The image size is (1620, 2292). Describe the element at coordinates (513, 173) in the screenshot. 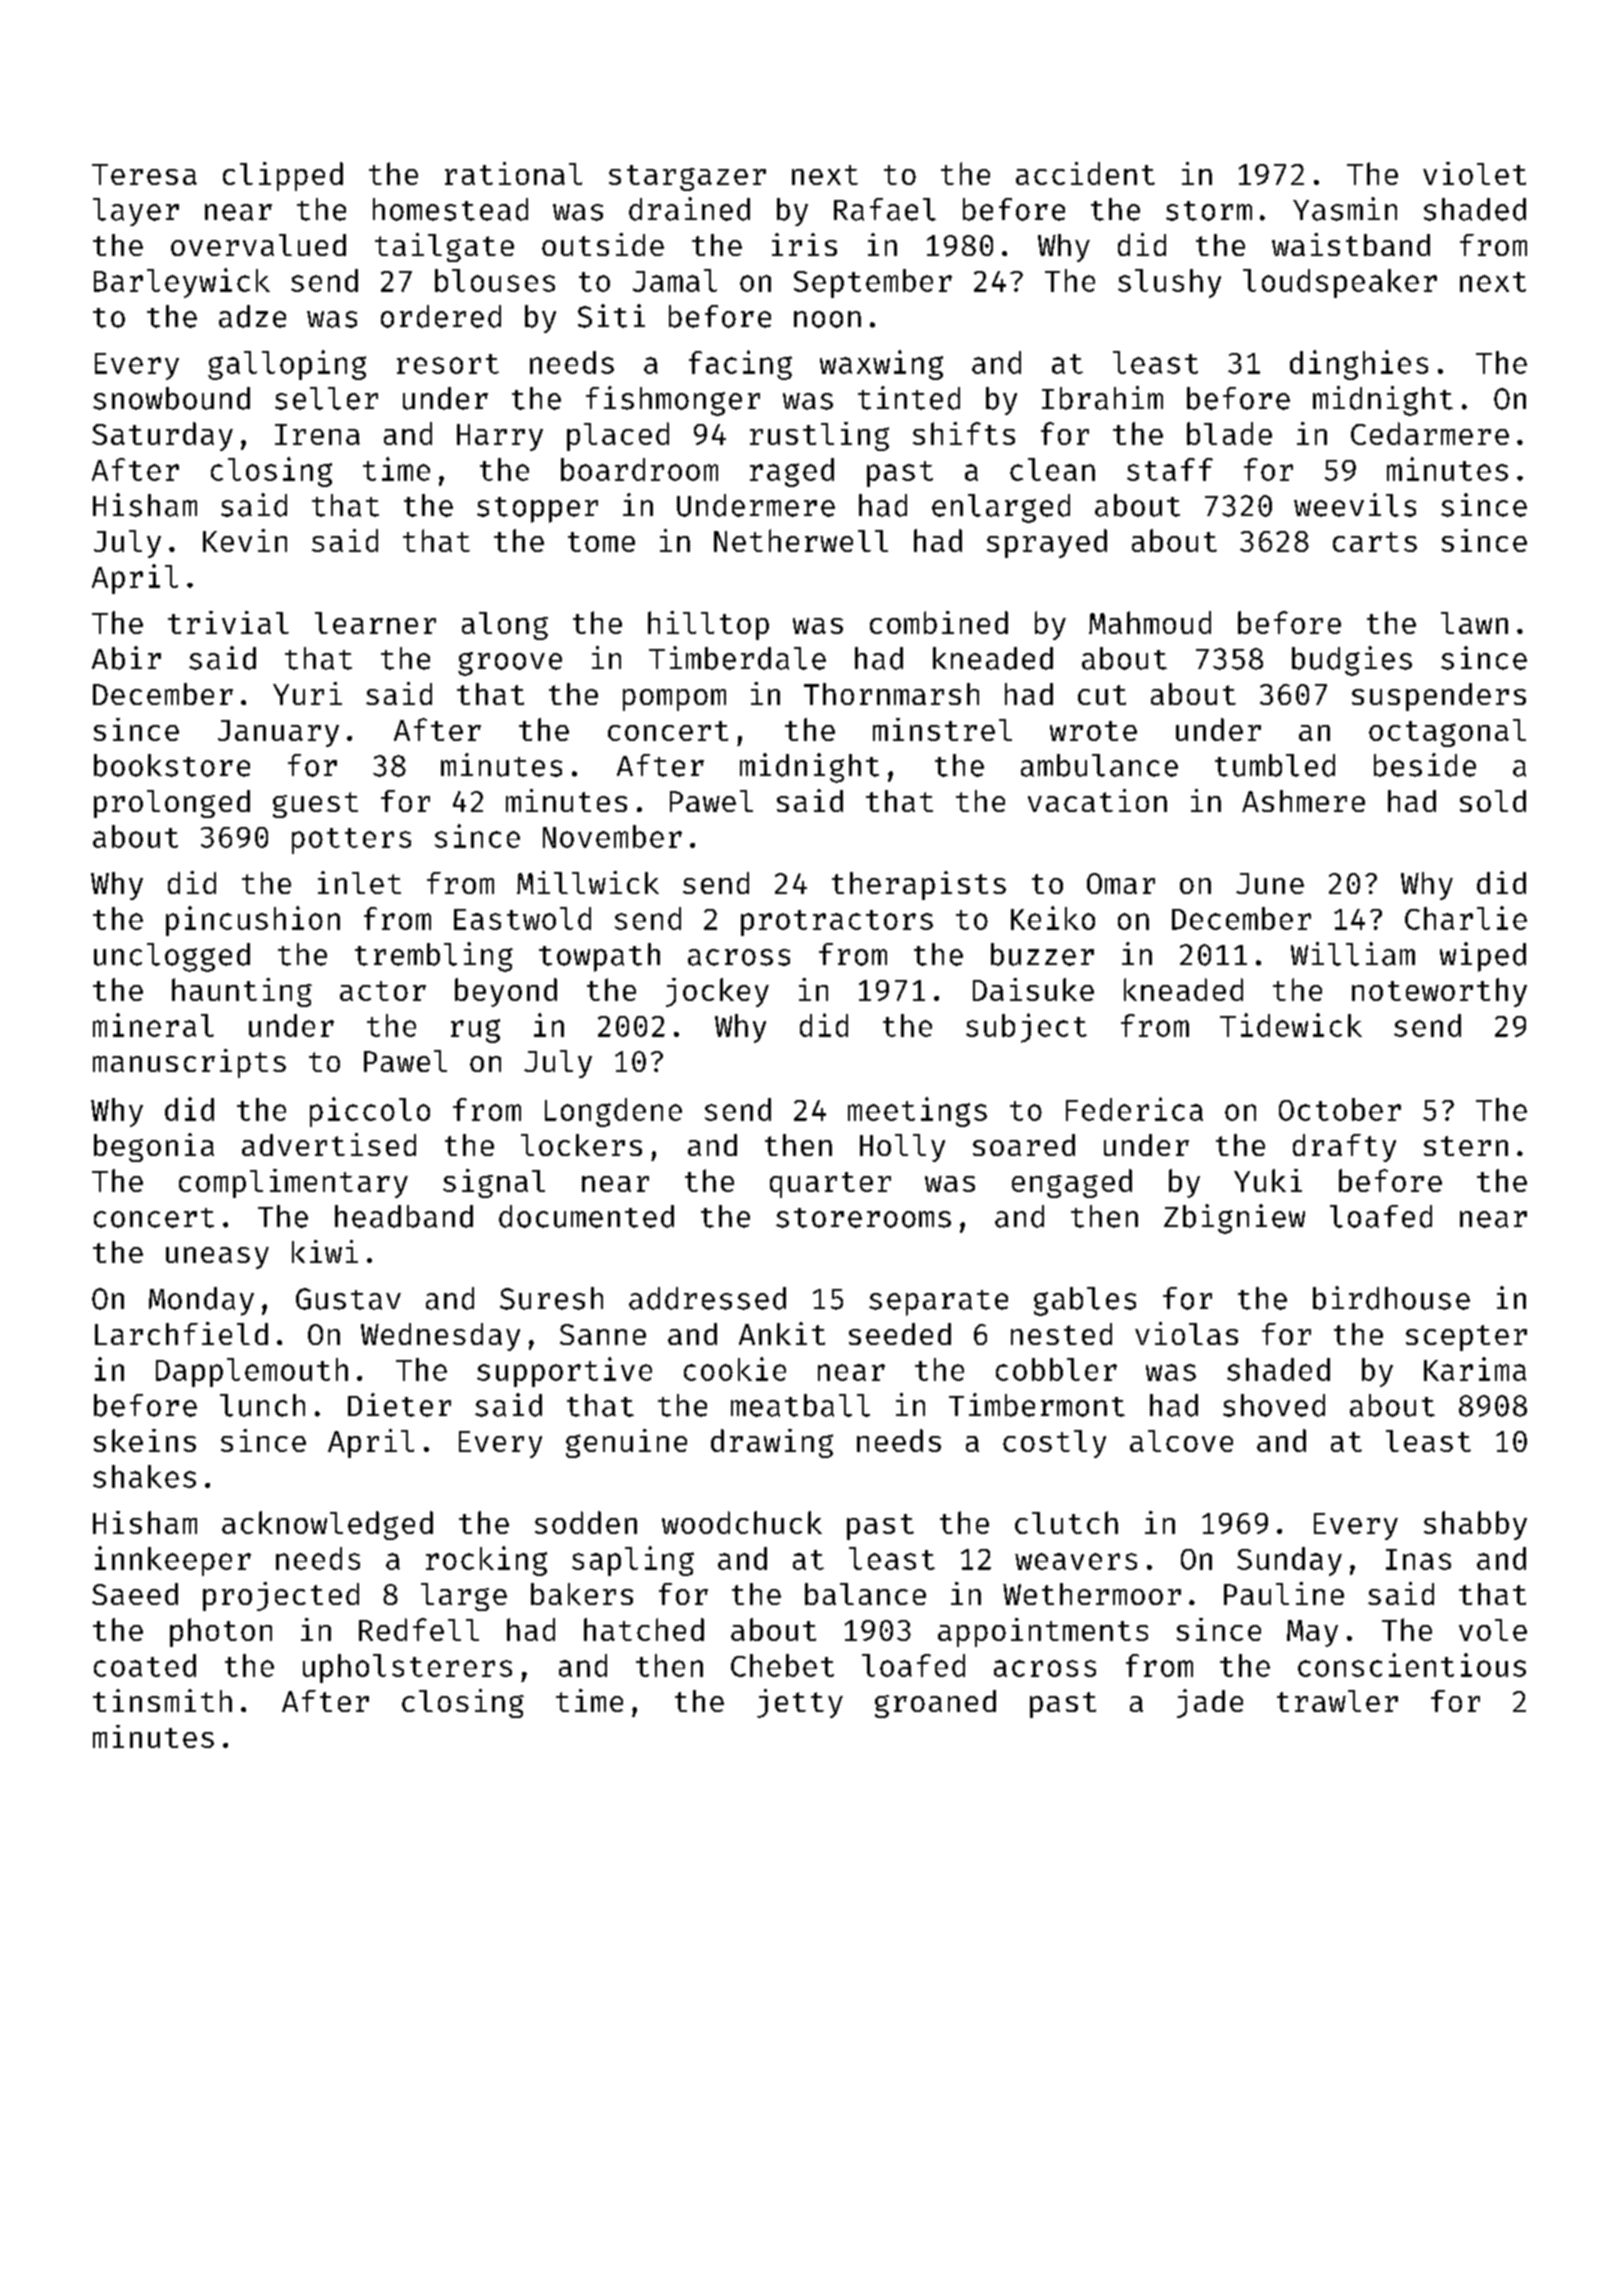

I see `rational` at that location.
